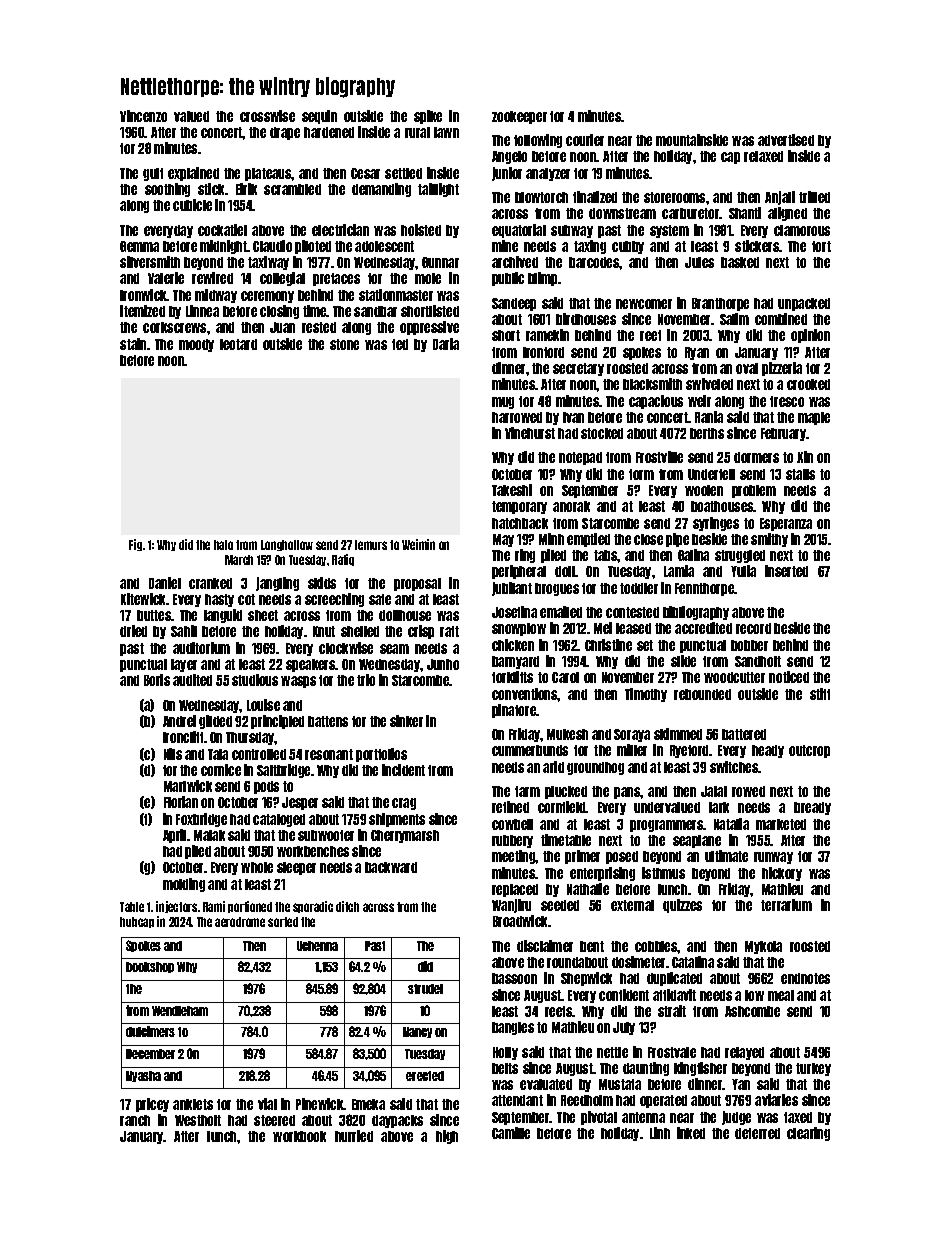  I want to click on sequin, so click(319, 117).
